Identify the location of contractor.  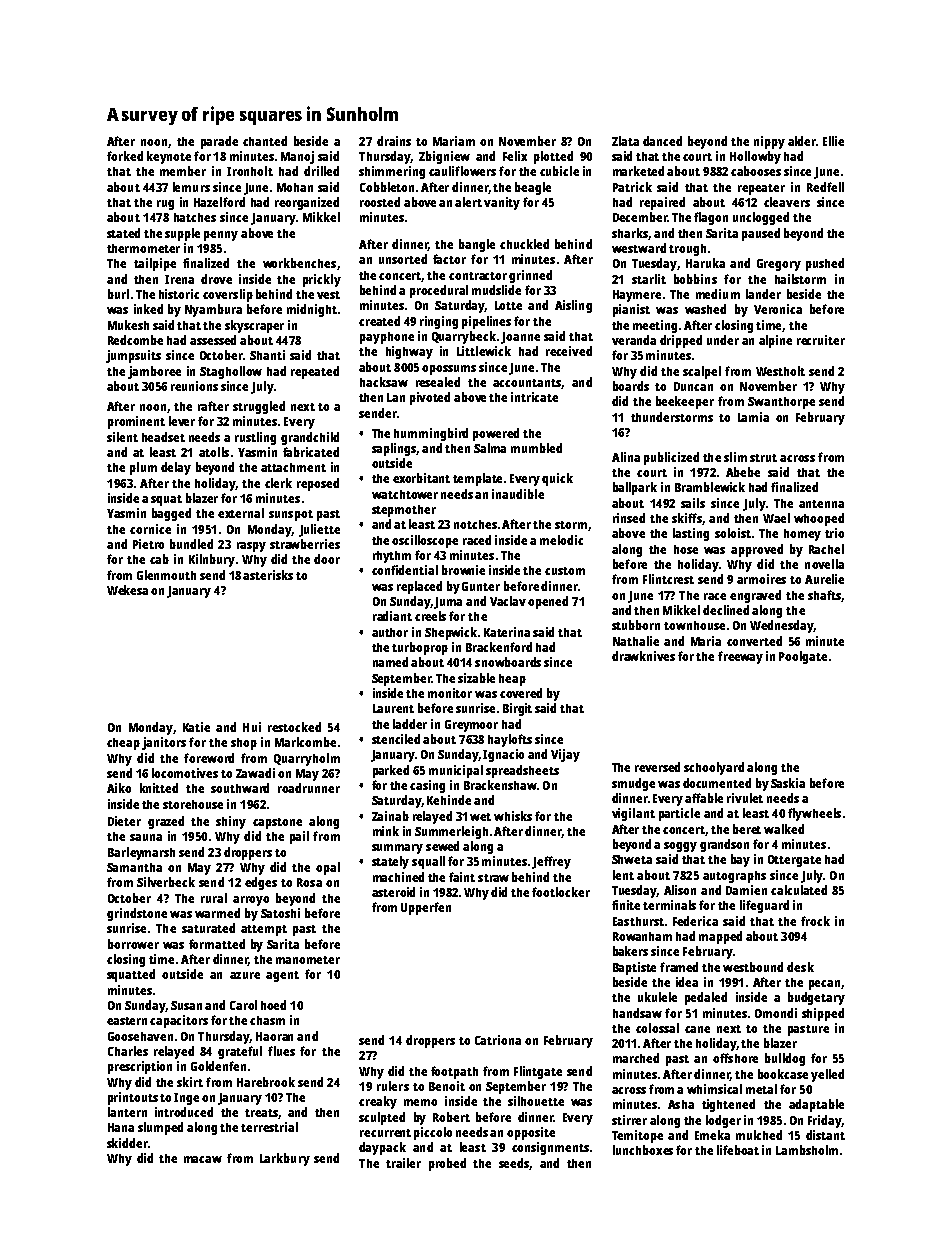
(478, 276).
